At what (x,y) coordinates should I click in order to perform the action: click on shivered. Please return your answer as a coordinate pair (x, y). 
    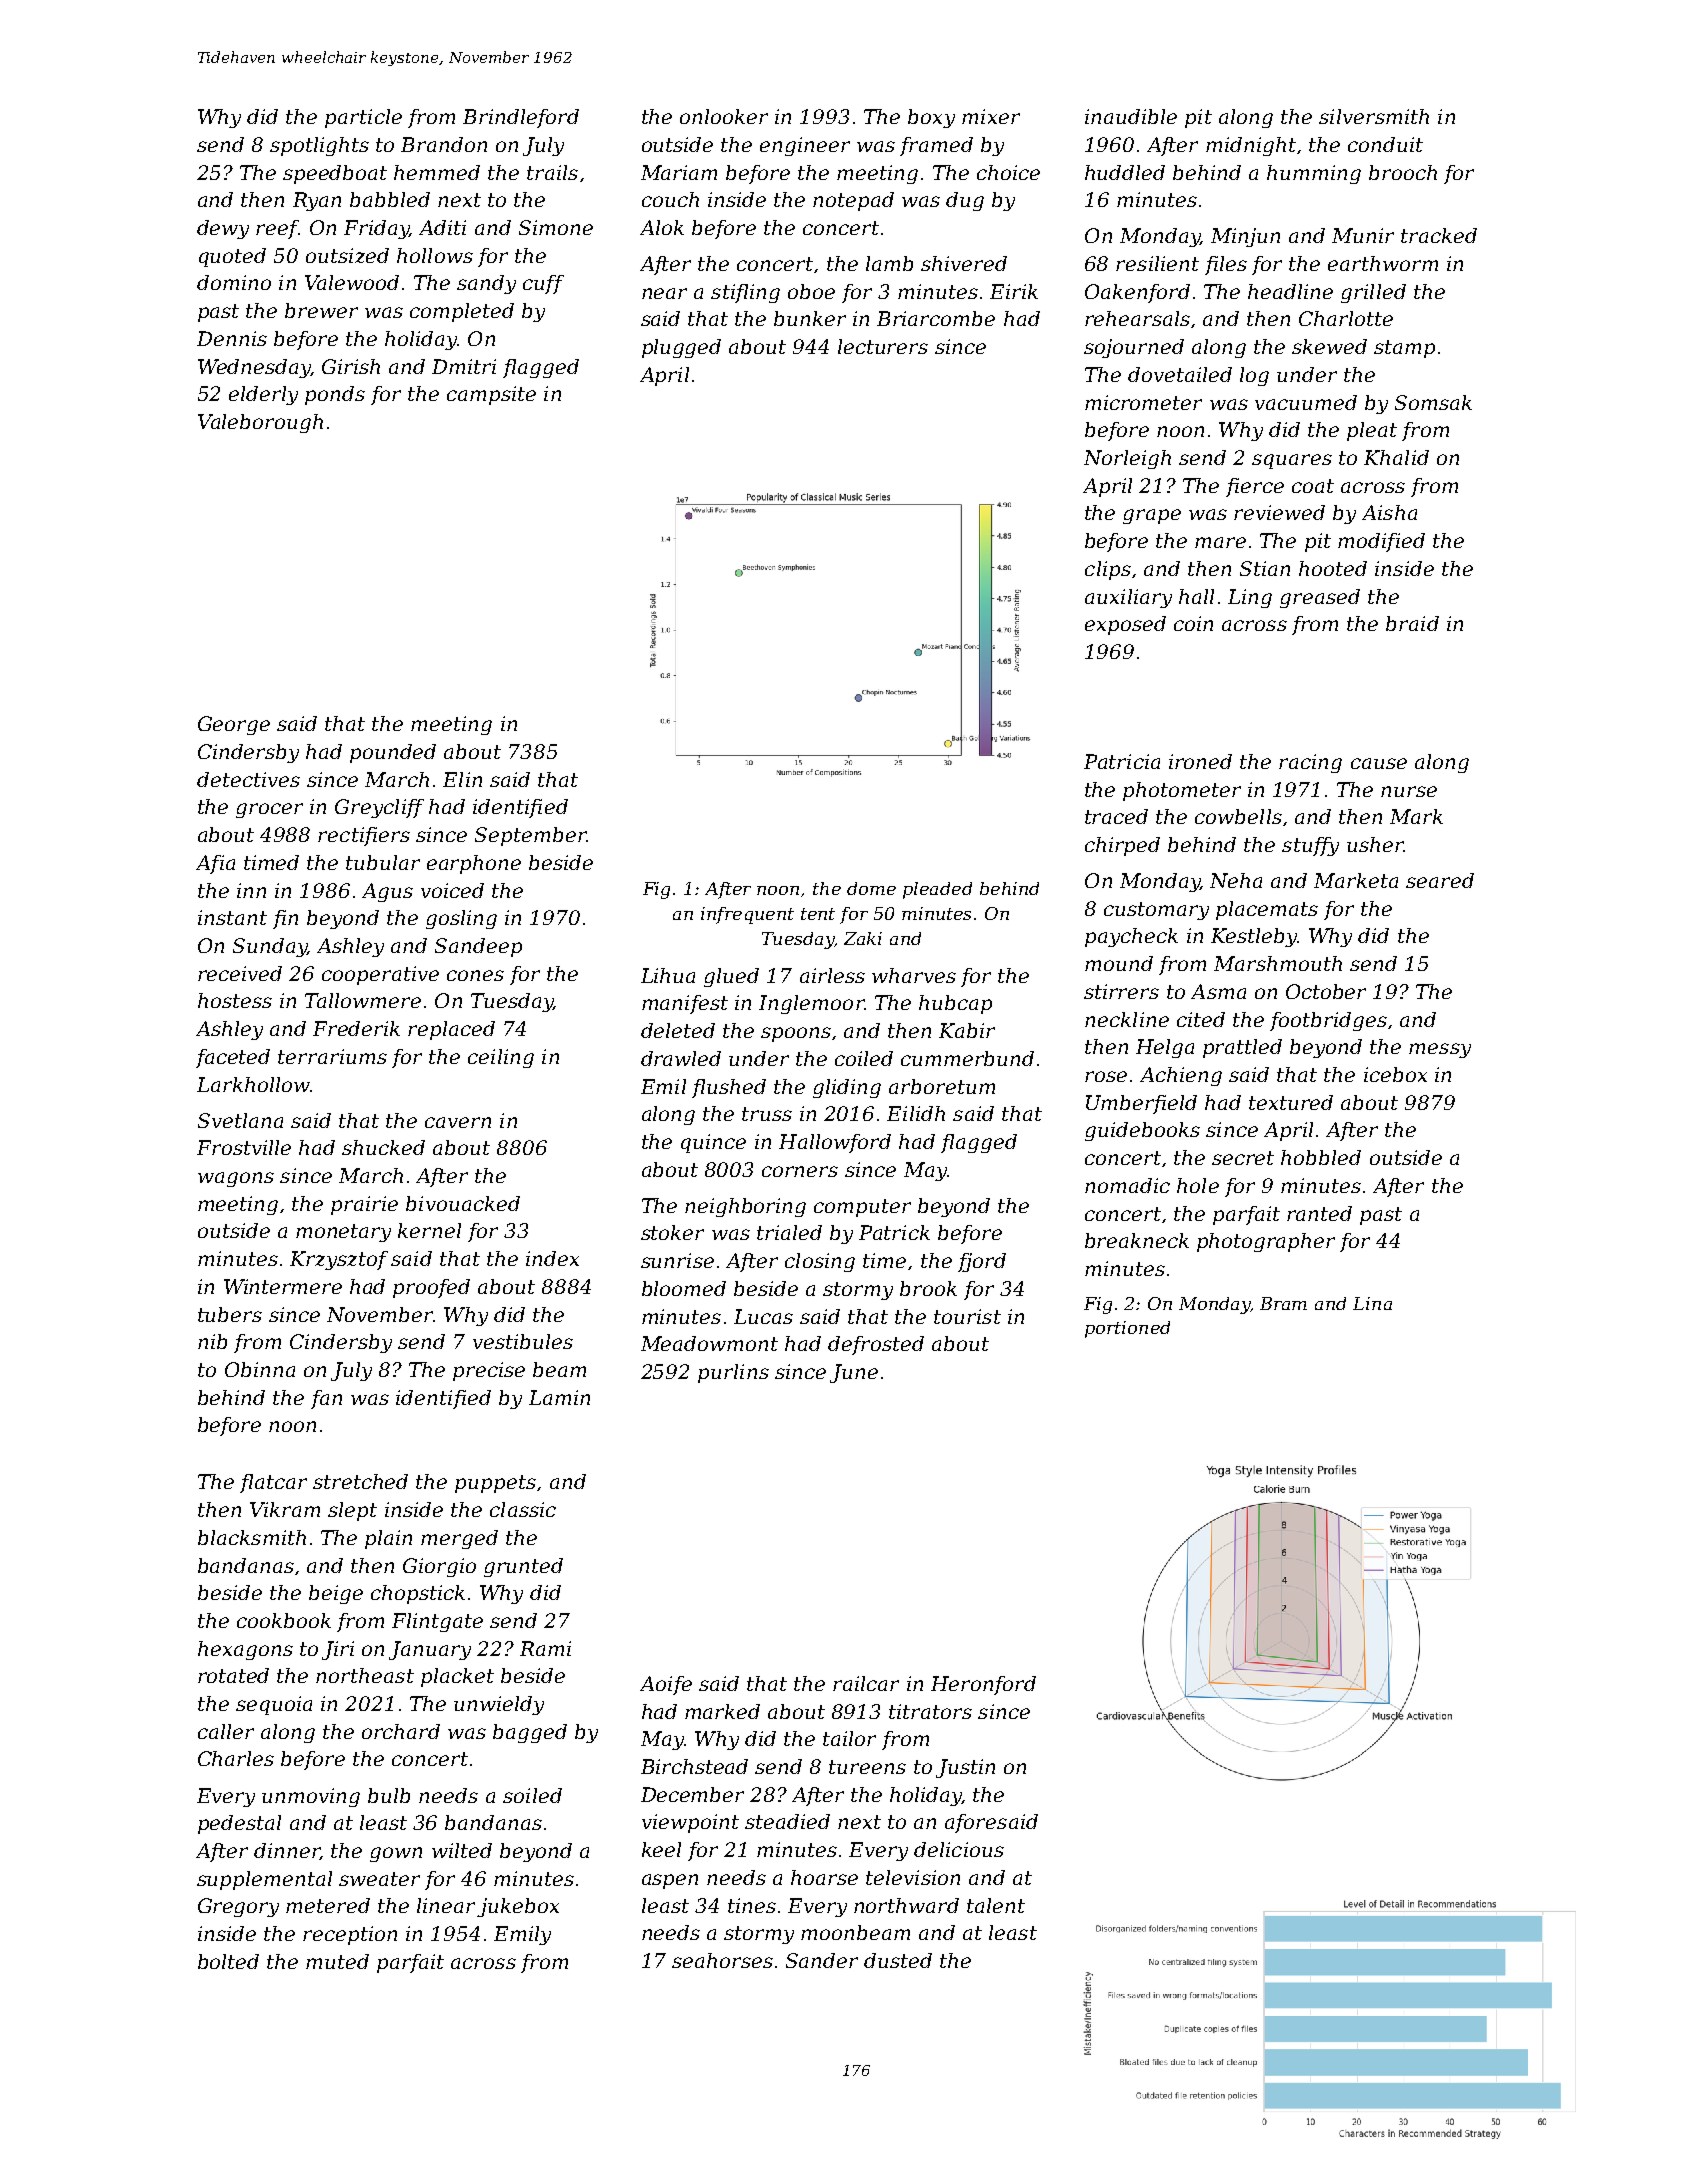
    Looking at the image, I should click on (964, 263).
